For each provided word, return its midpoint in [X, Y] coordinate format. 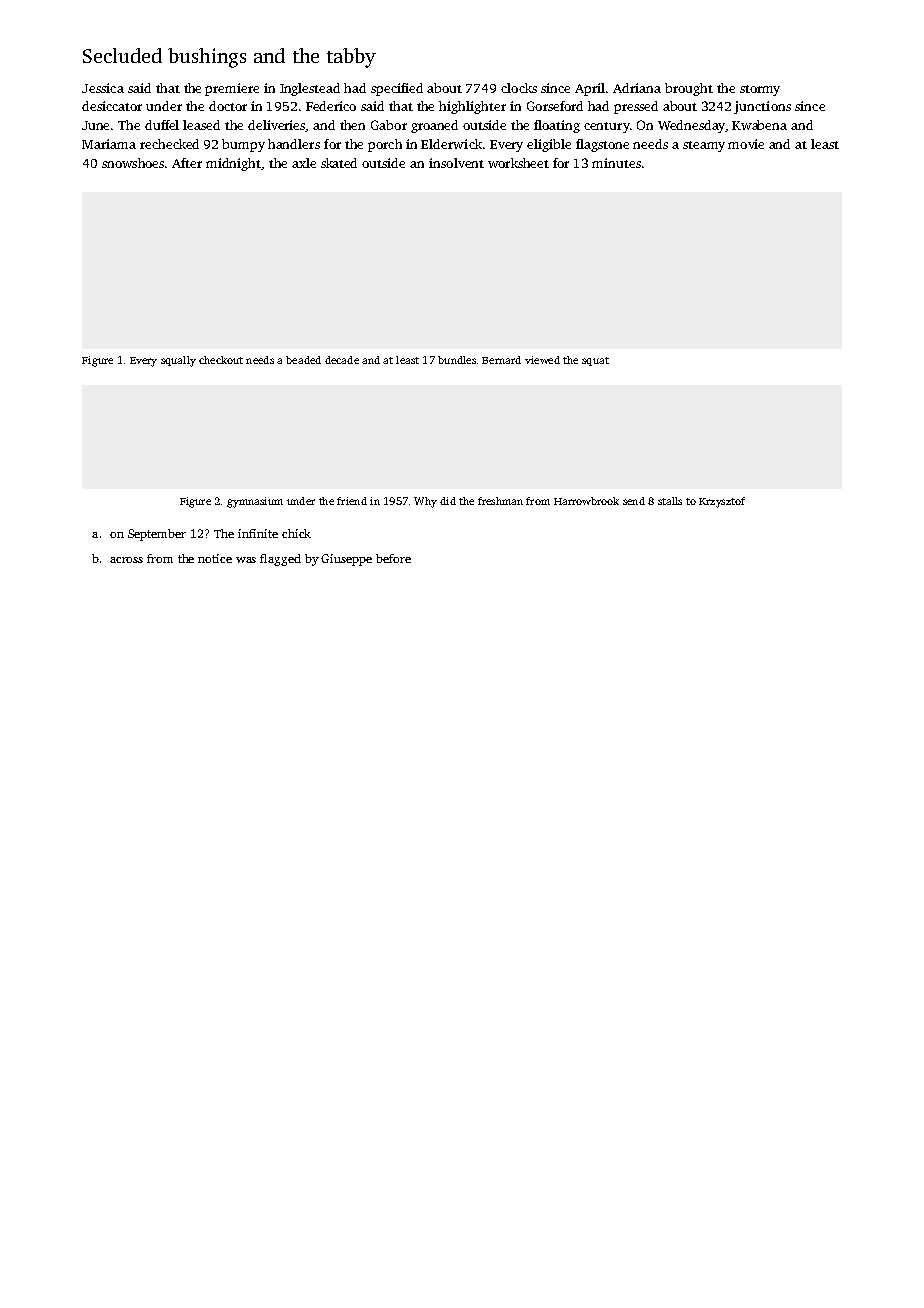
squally [178, 361]
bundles [457, 360]
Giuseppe [346, 560]
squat [595, 361]
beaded [303, 360]
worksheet [518, 163]
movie [746, 144]
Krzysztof [722, 502]
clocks [519, 88]
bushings [207, 58]
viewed [542, 360]
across [126, 560]
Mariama [109, 144]
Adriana [637, 88]
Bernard [501, 360]
